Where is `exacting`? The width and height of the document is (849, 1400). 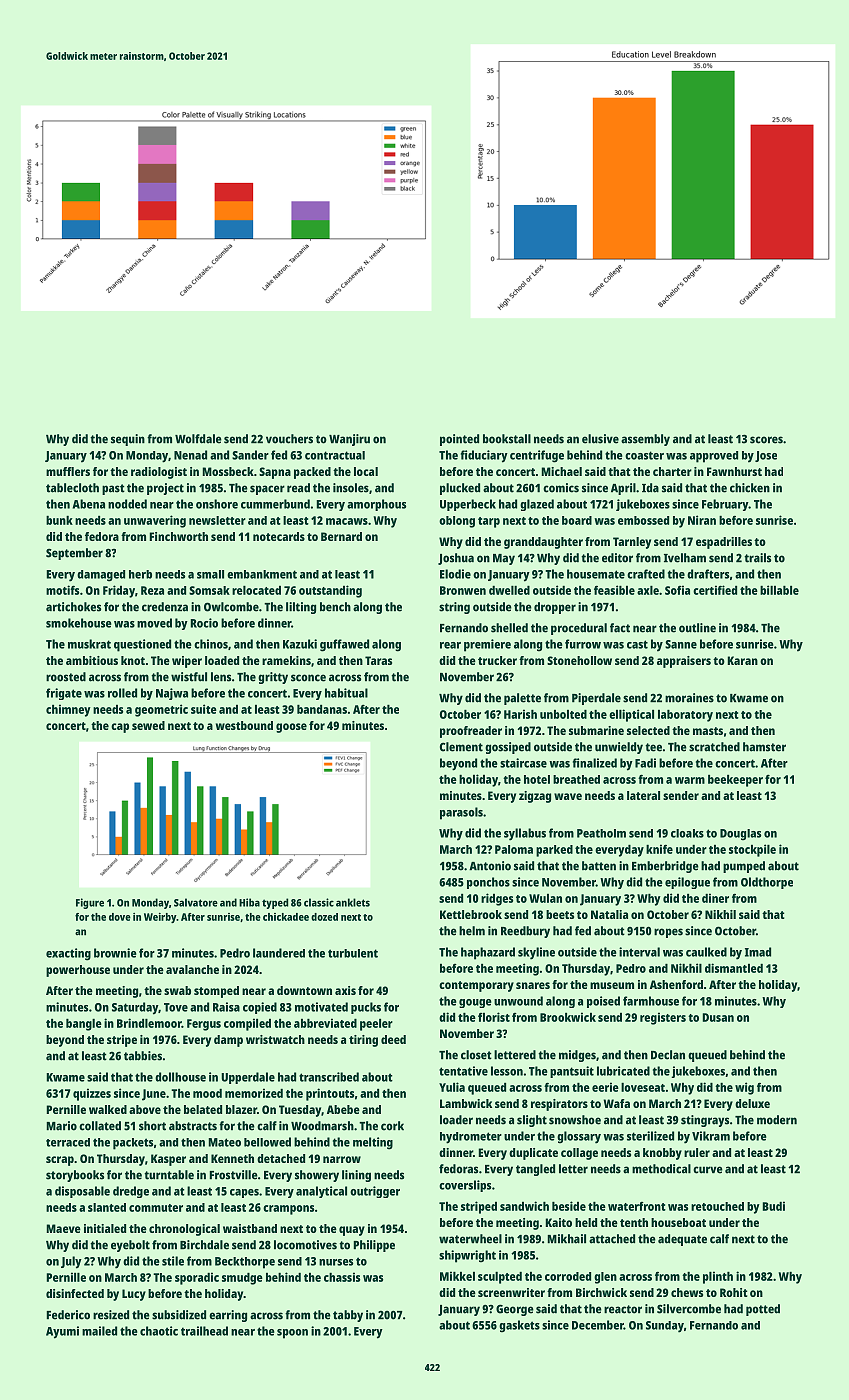
exacting is located at coordinates (68, 954).
